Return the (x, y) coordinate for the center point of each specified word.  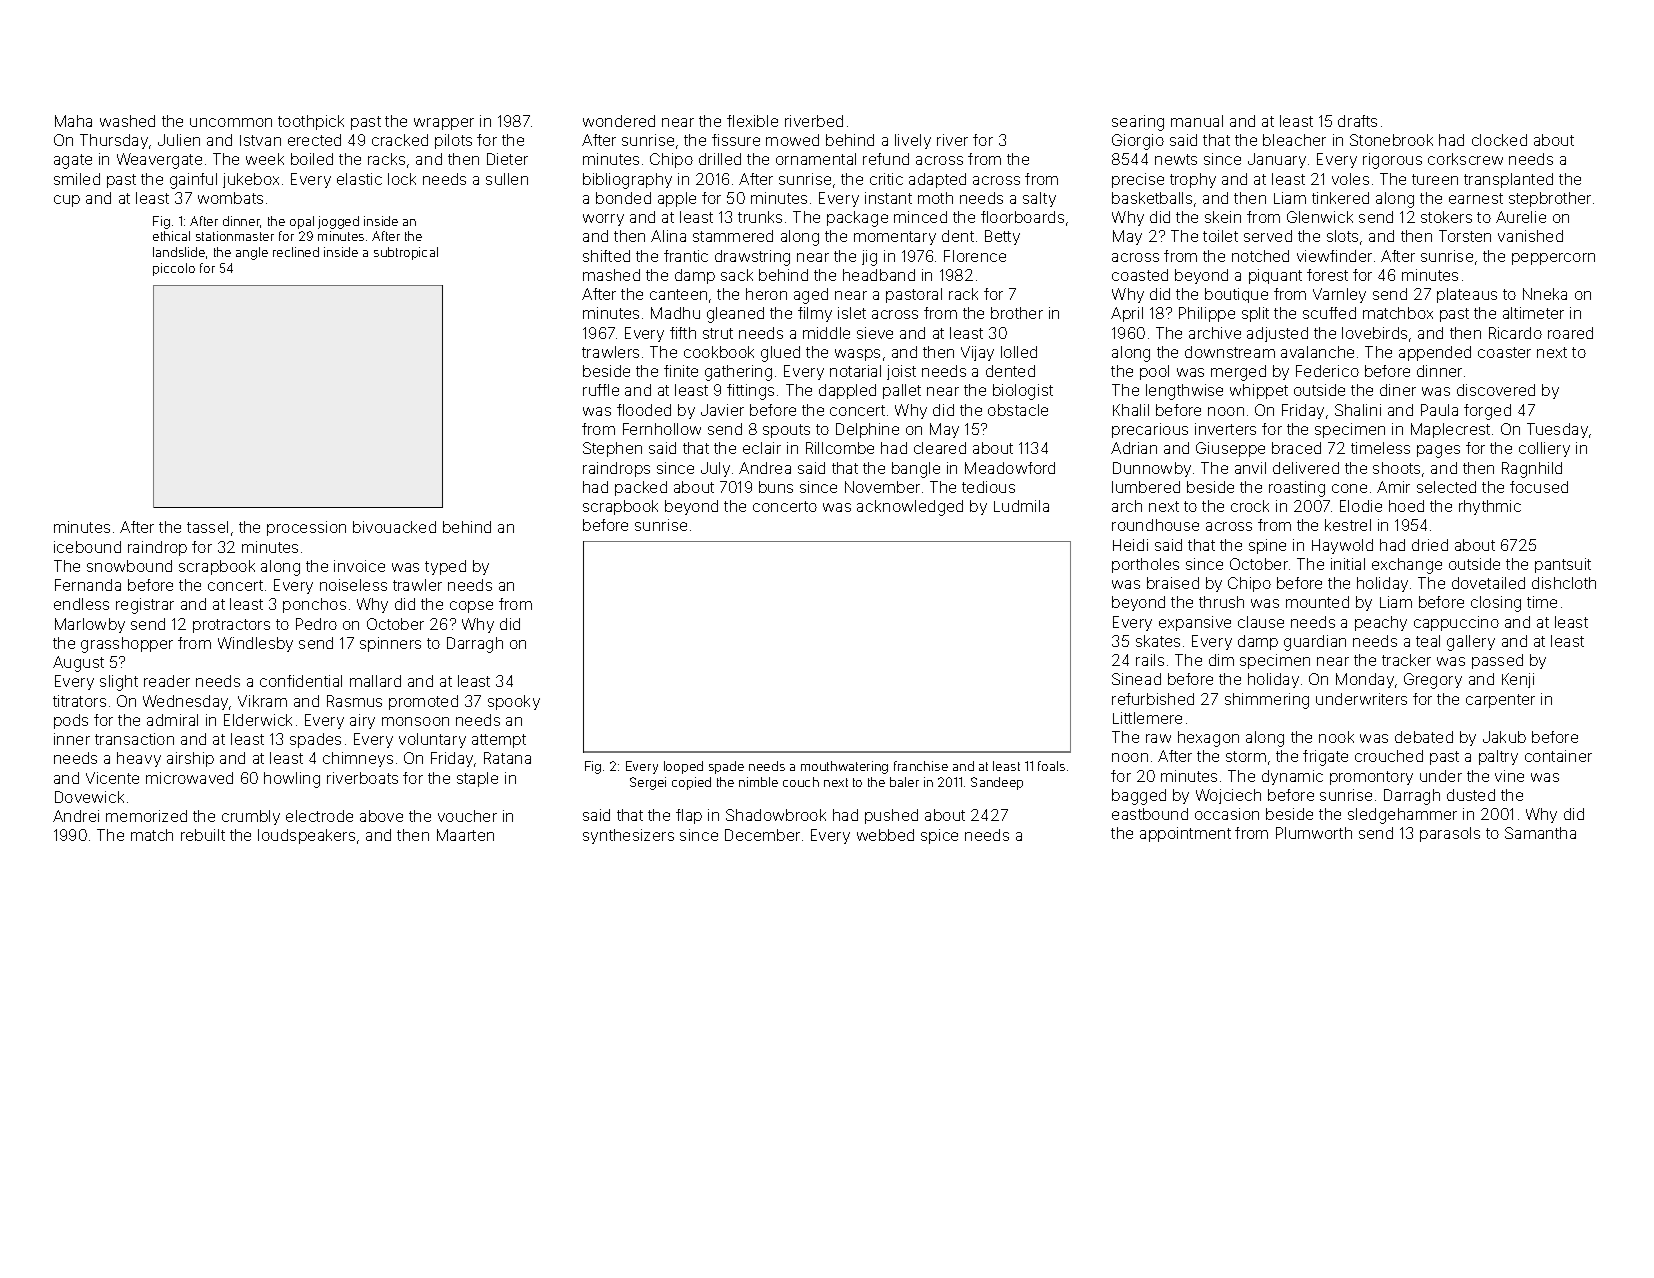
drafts (1357, 121)
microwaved (189, 778)
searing (1138, 123)
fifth (683, 333)
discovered (1496, 390)
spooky (514, 702)
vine (1509, 776)
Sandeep (997, 783)
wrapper (444, 124)
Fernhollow (662, 429)
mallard (375, 681)
